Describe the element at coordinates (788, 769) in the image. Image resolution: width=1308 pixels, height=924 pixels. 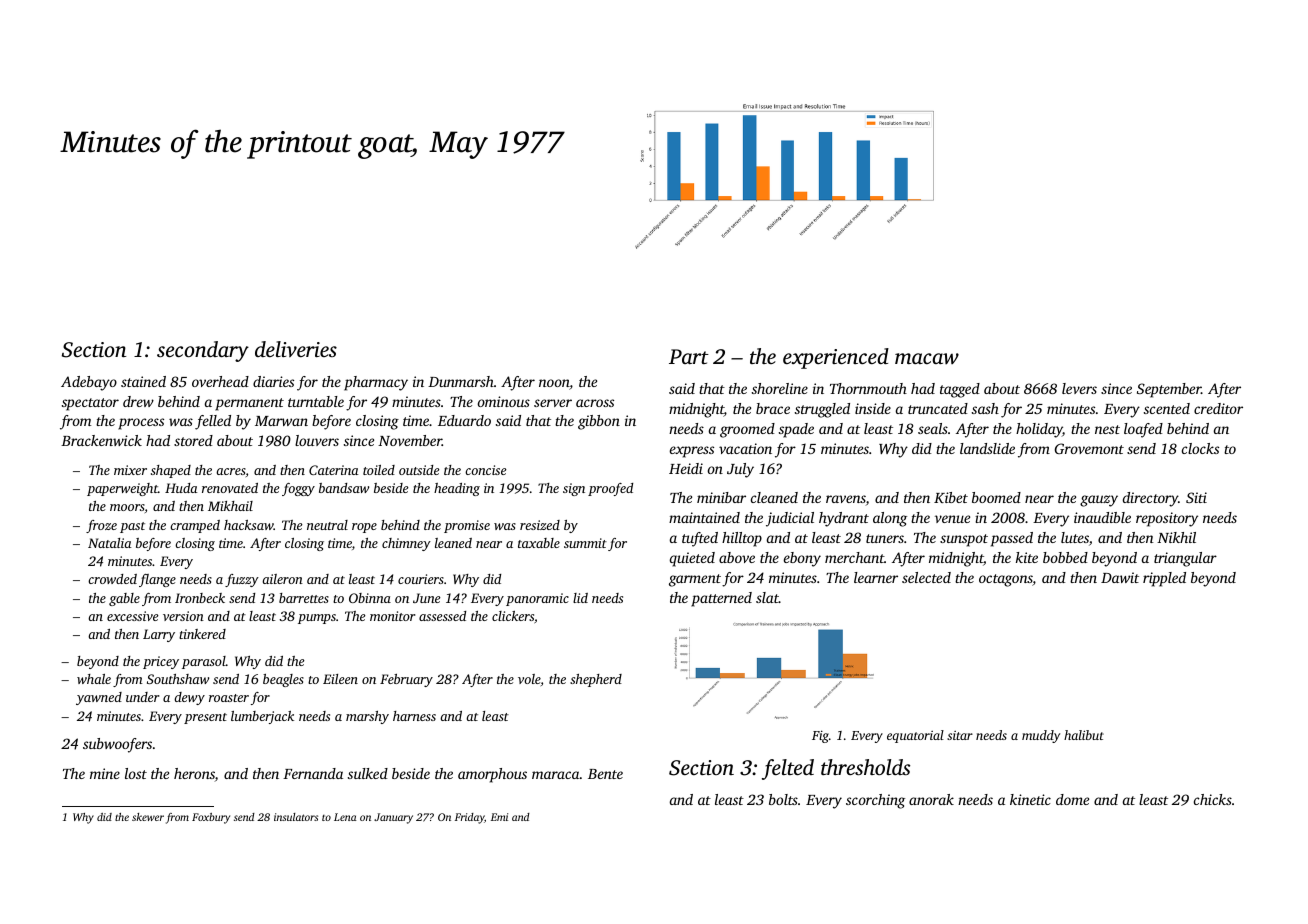
I see `felted` at that location.
